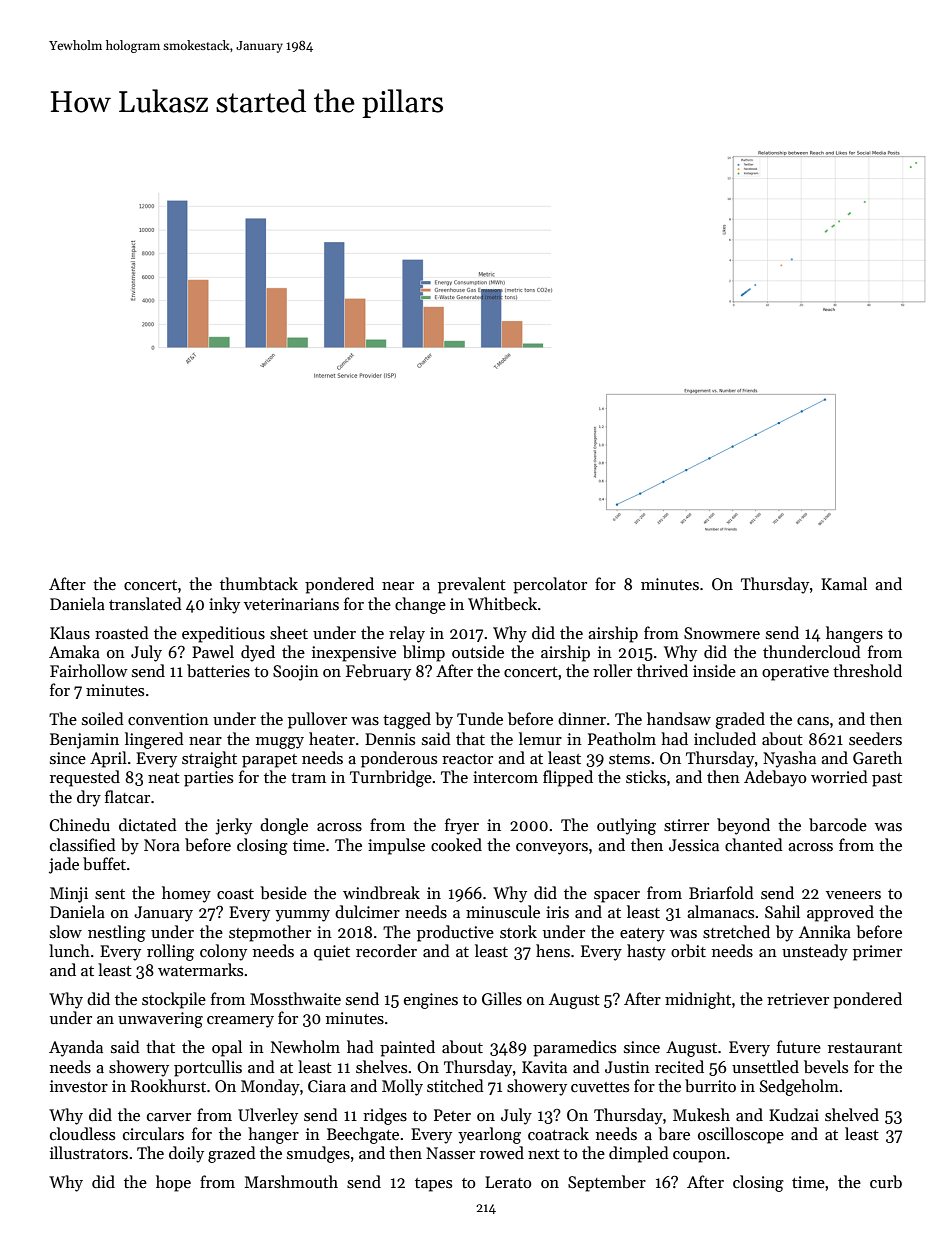  Describe the element at coordinates (838, 824) in the document. I see `barcode` at that location.
